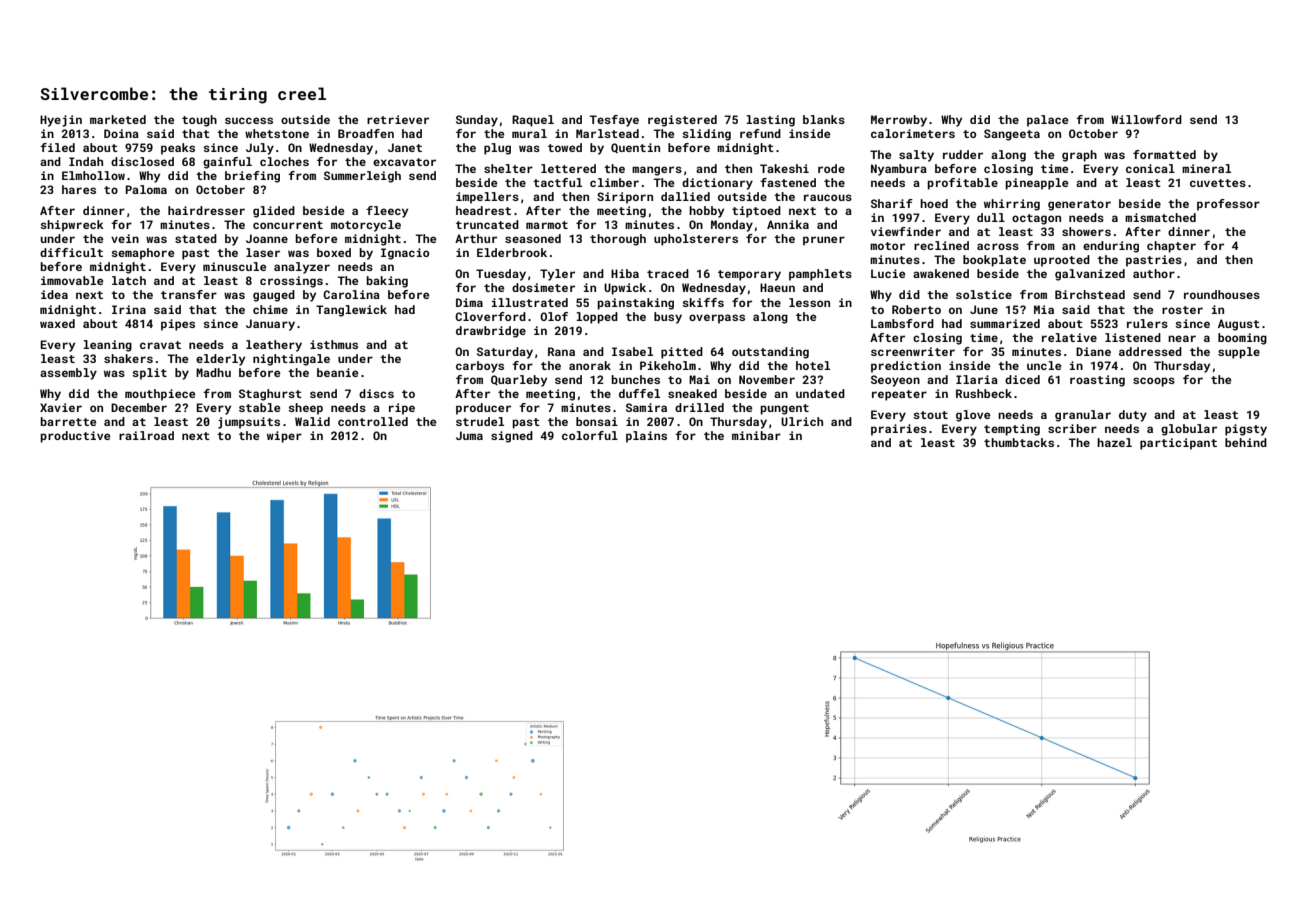 This image has width=1308, height=924. Describe the element at coordinates (696, 240) in the image. I see `upholsterers` at that location.
